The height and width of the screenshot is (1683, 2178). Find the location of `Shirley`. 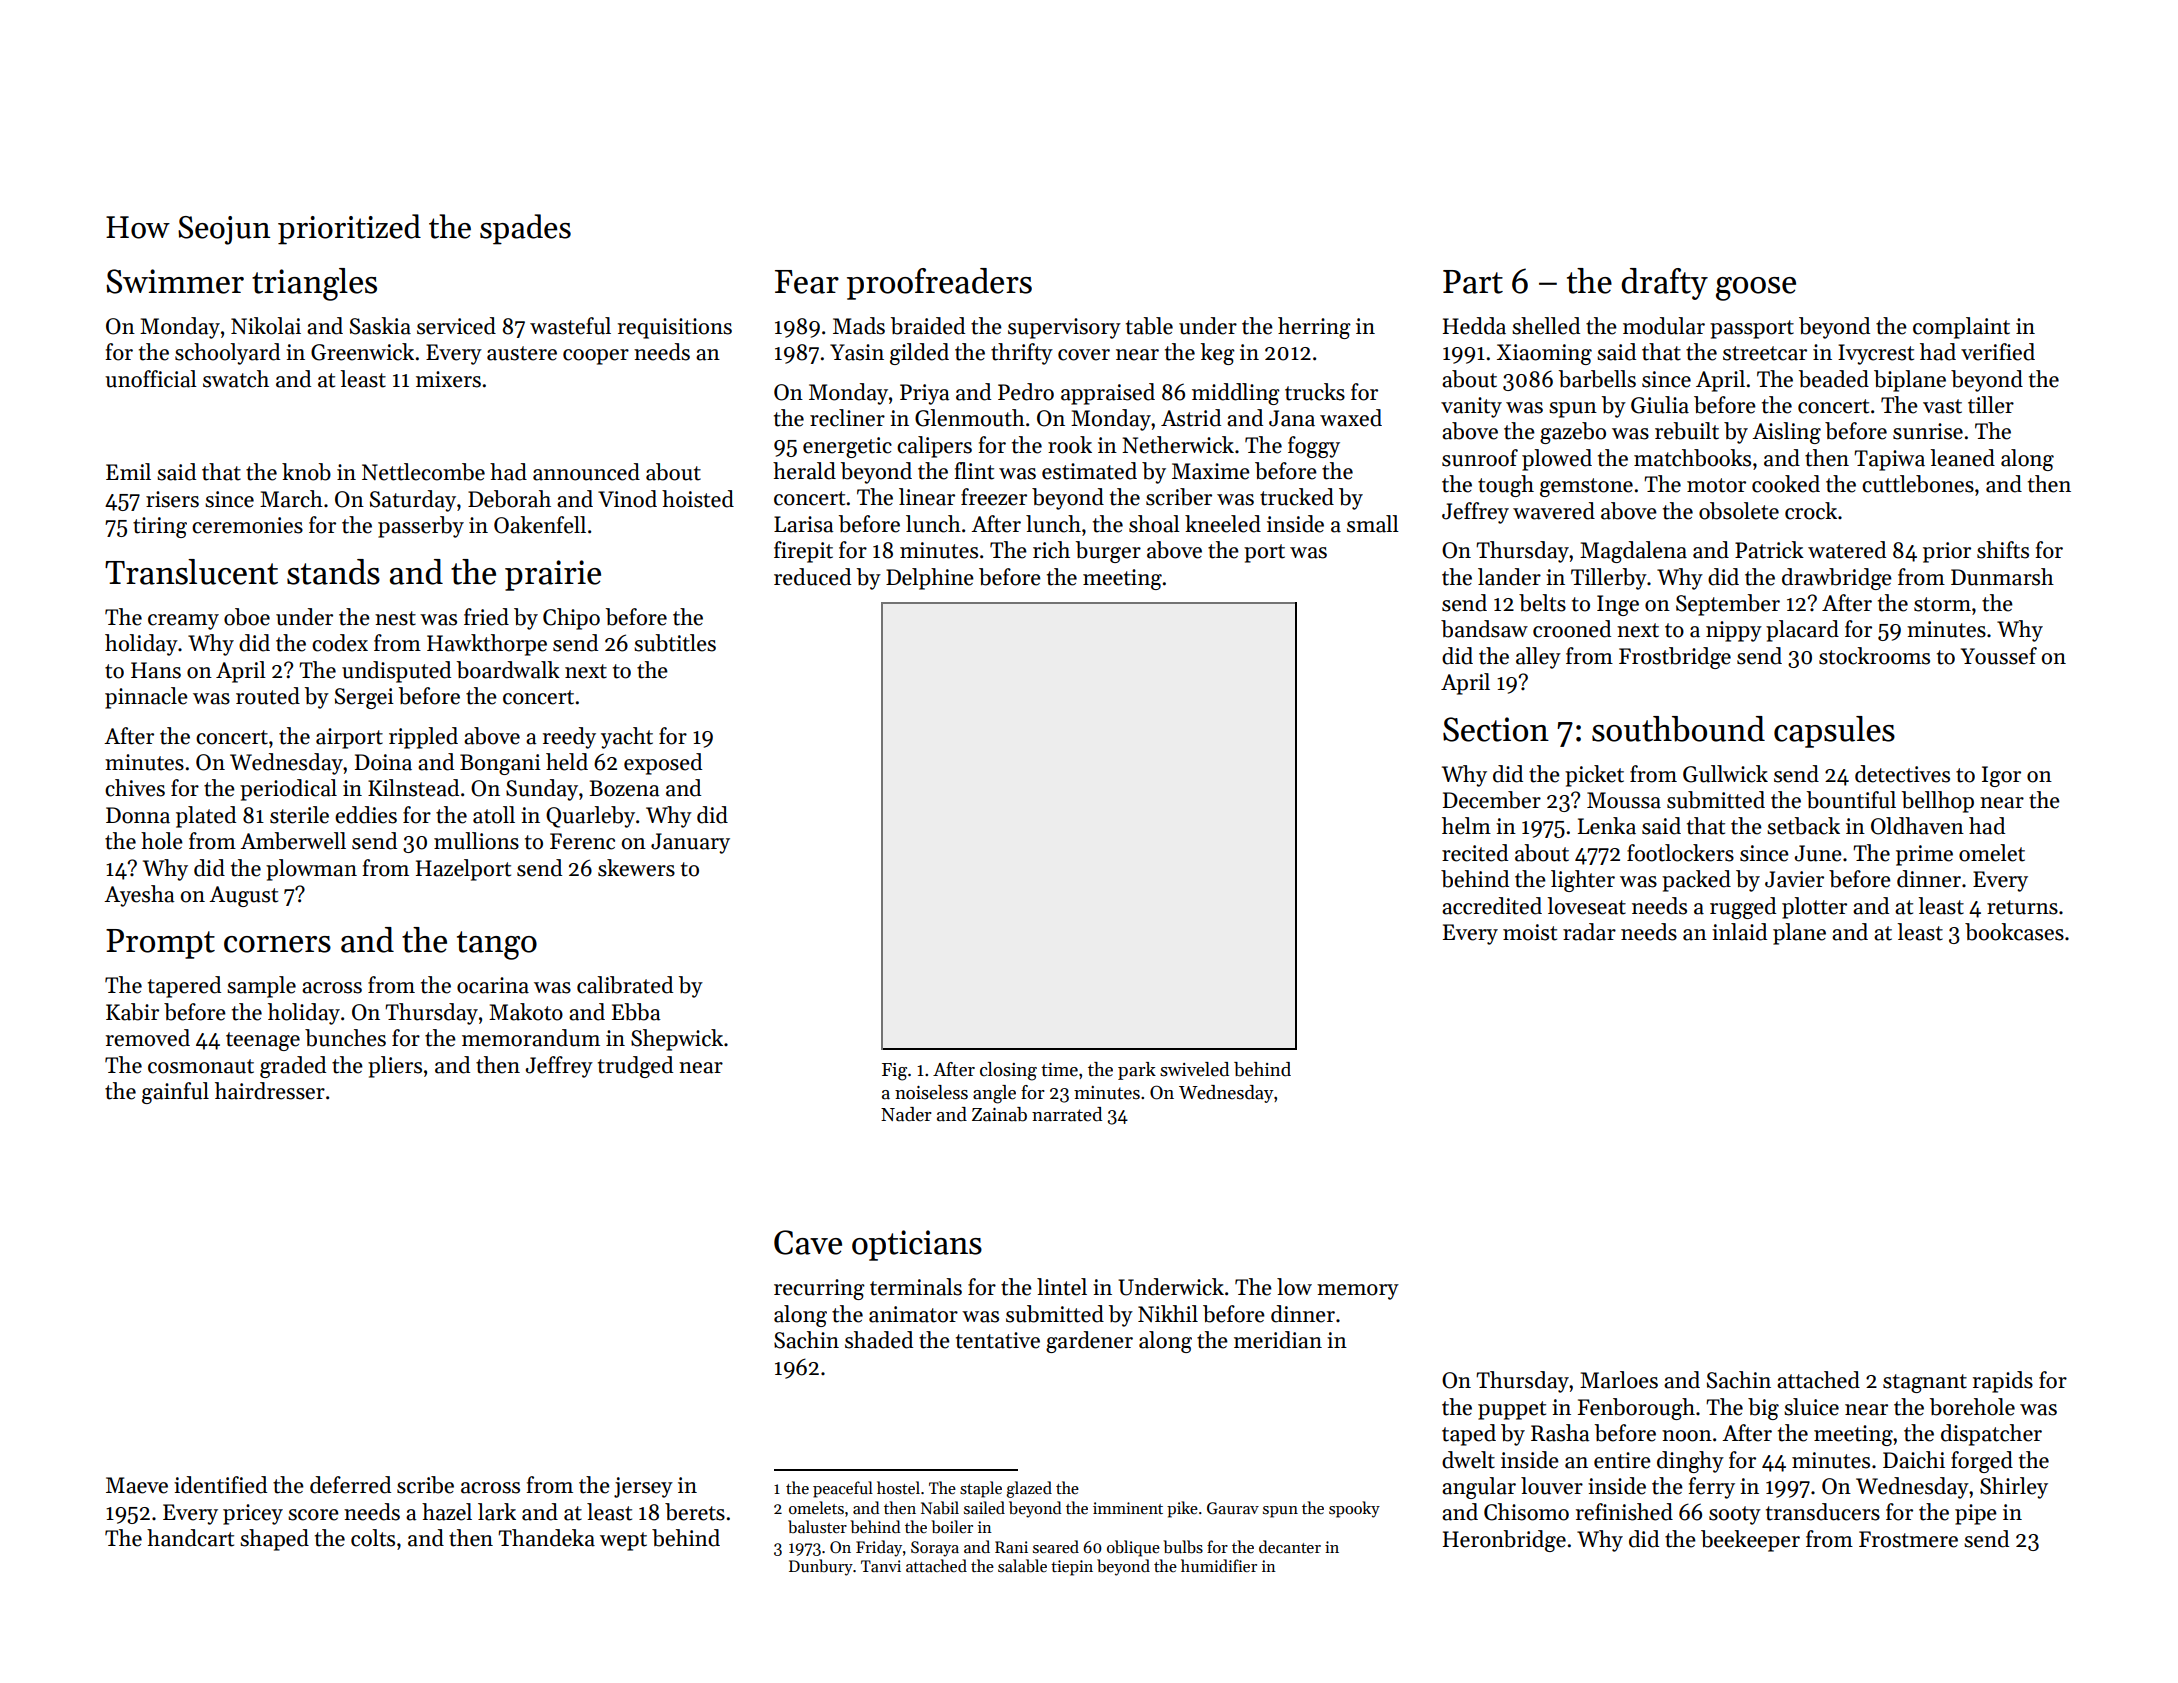

Shirley is located at coordinates (2014, 1488).
